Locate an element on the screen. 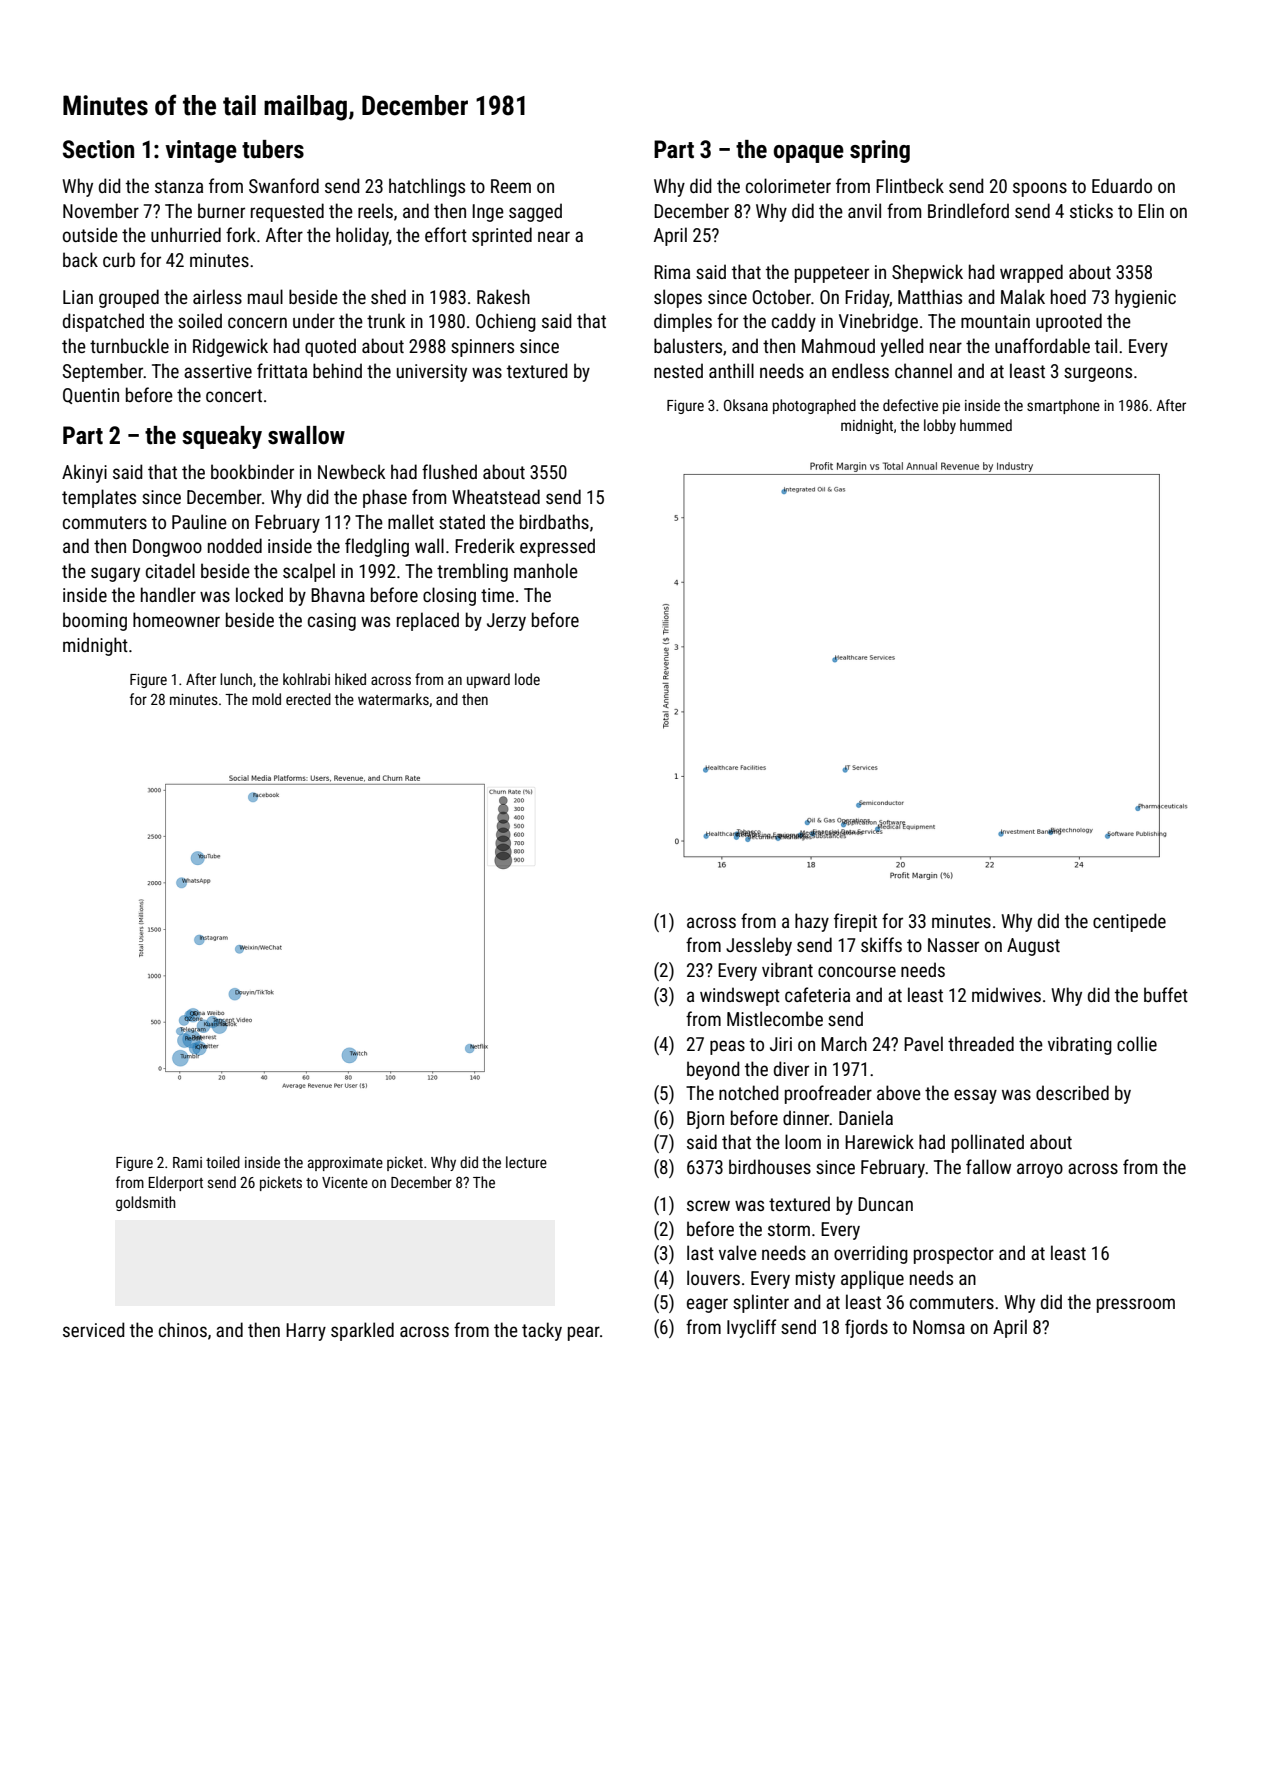 The image size is (1262, 1785). Elin is located at coordinates (1151, 210).
